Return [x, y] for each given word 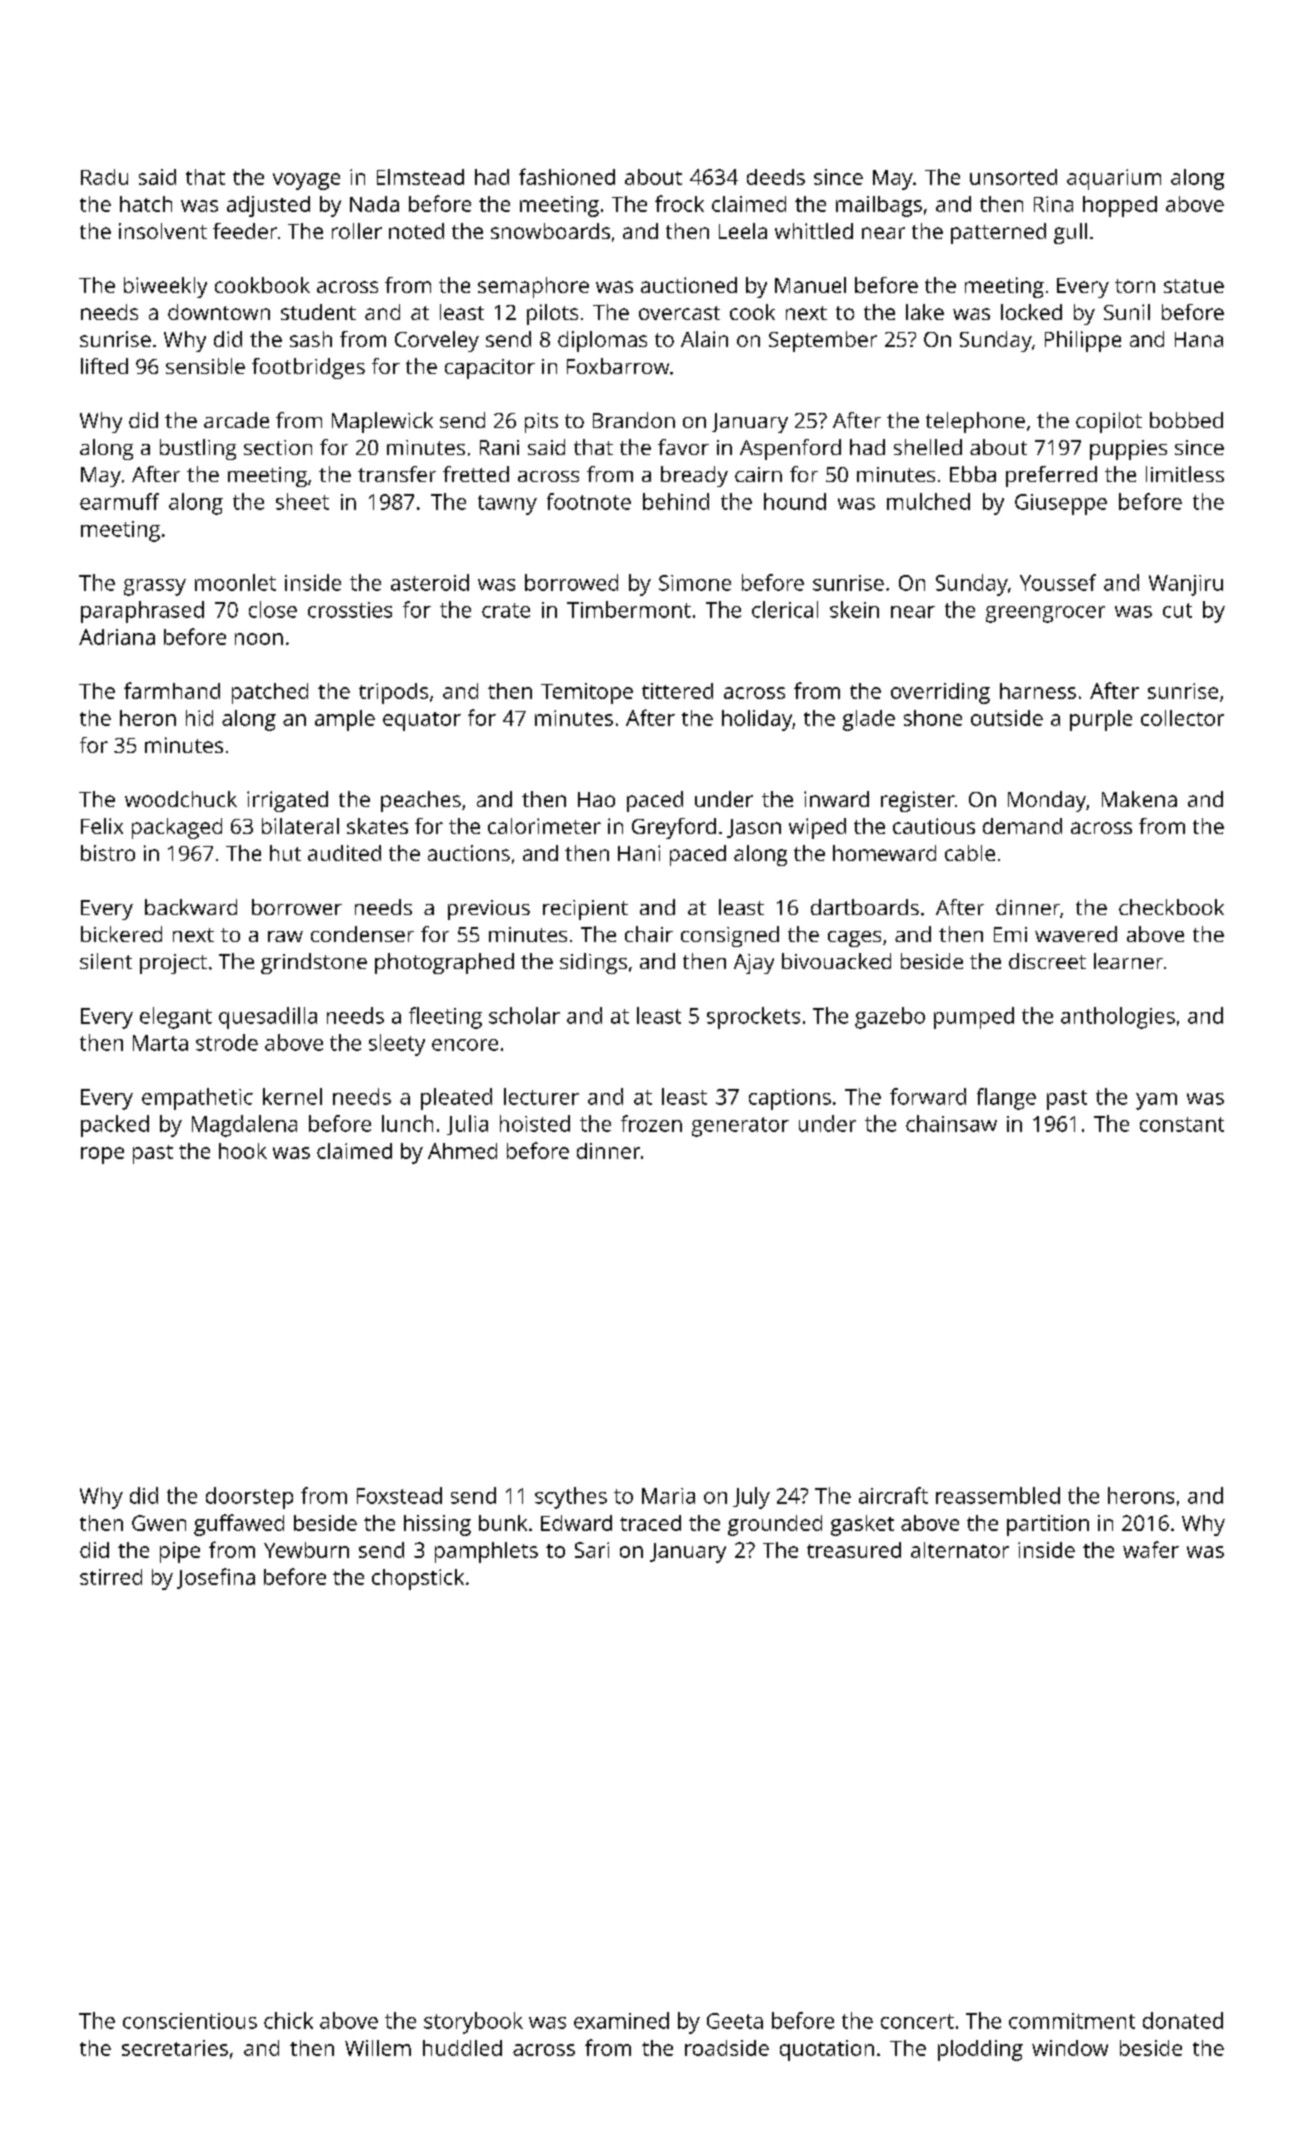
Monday [1047, 801]
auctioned [689, 285]
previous [489, 910]
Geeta [735, 2021]
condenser [362, 934]
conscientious [190, 2021]
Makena [1139, 799]
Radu [104, 177]
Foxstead [399, 1495]
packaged [177, 828]
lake [925, 312]
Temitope [587, 693]
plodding [980, 2050]
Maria [668, 1496]
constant [1182, 1124]
